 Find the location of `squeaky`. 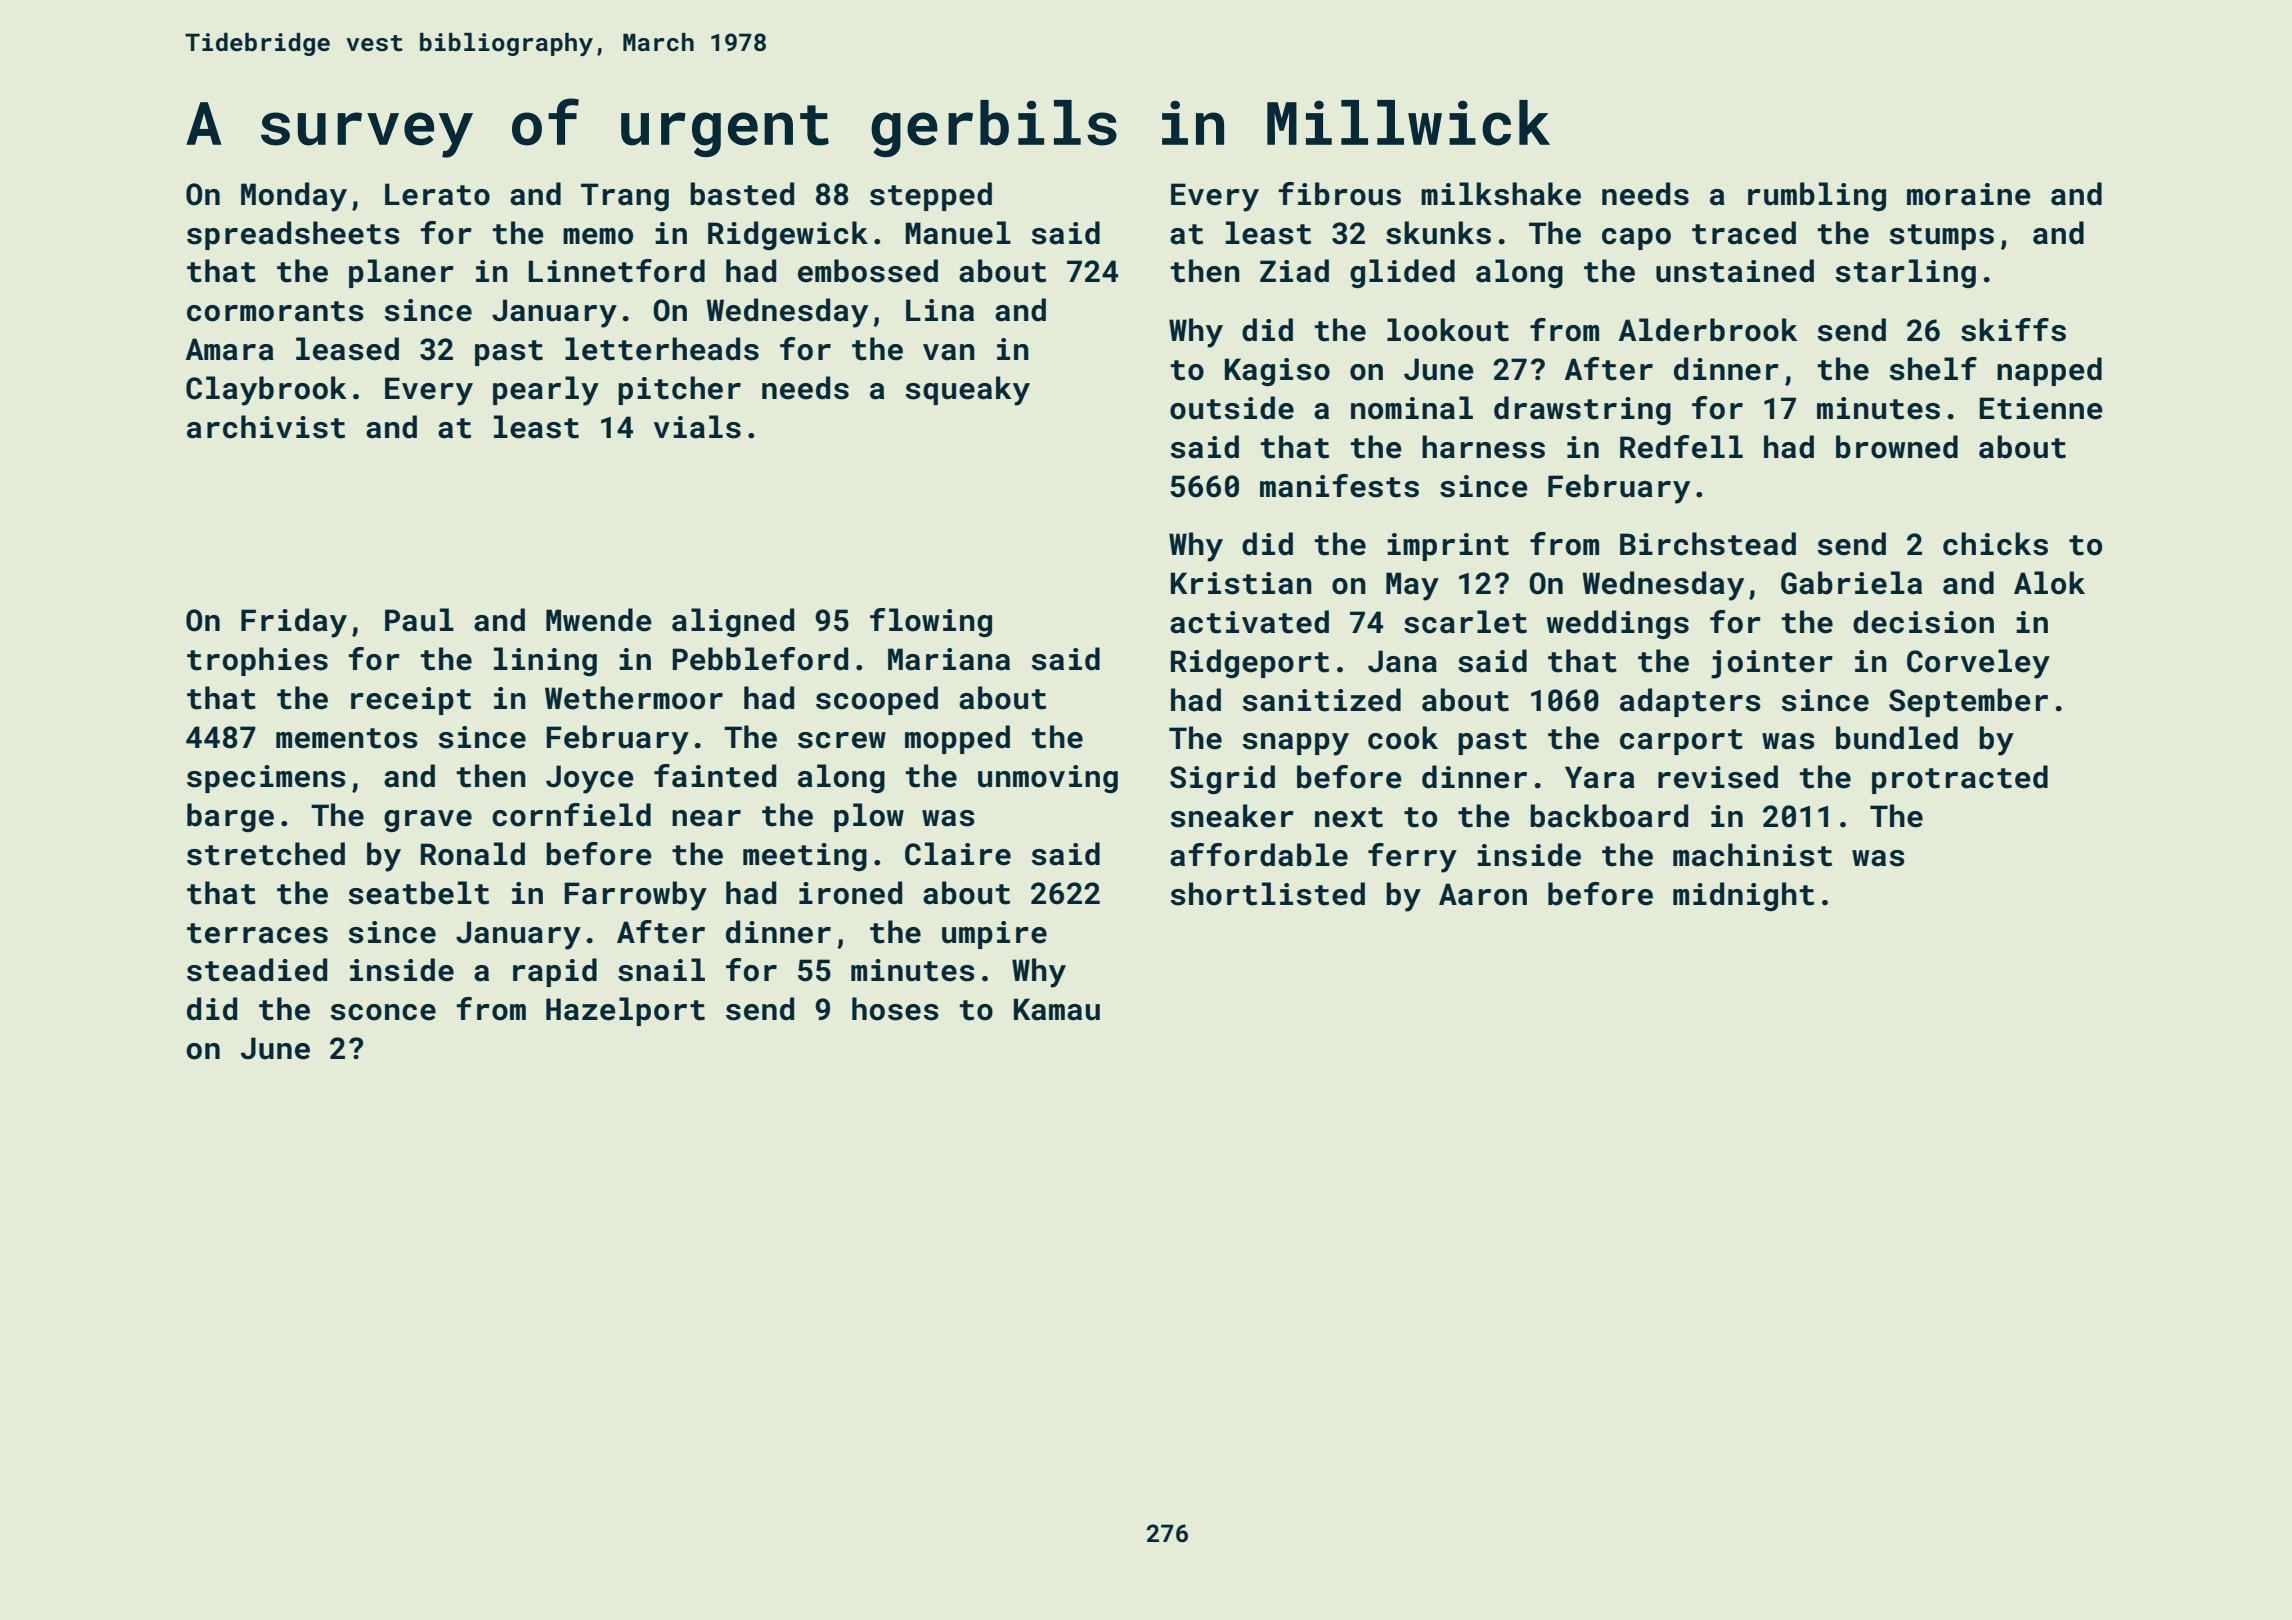

squeaky is located at coordinates (967, 391).
